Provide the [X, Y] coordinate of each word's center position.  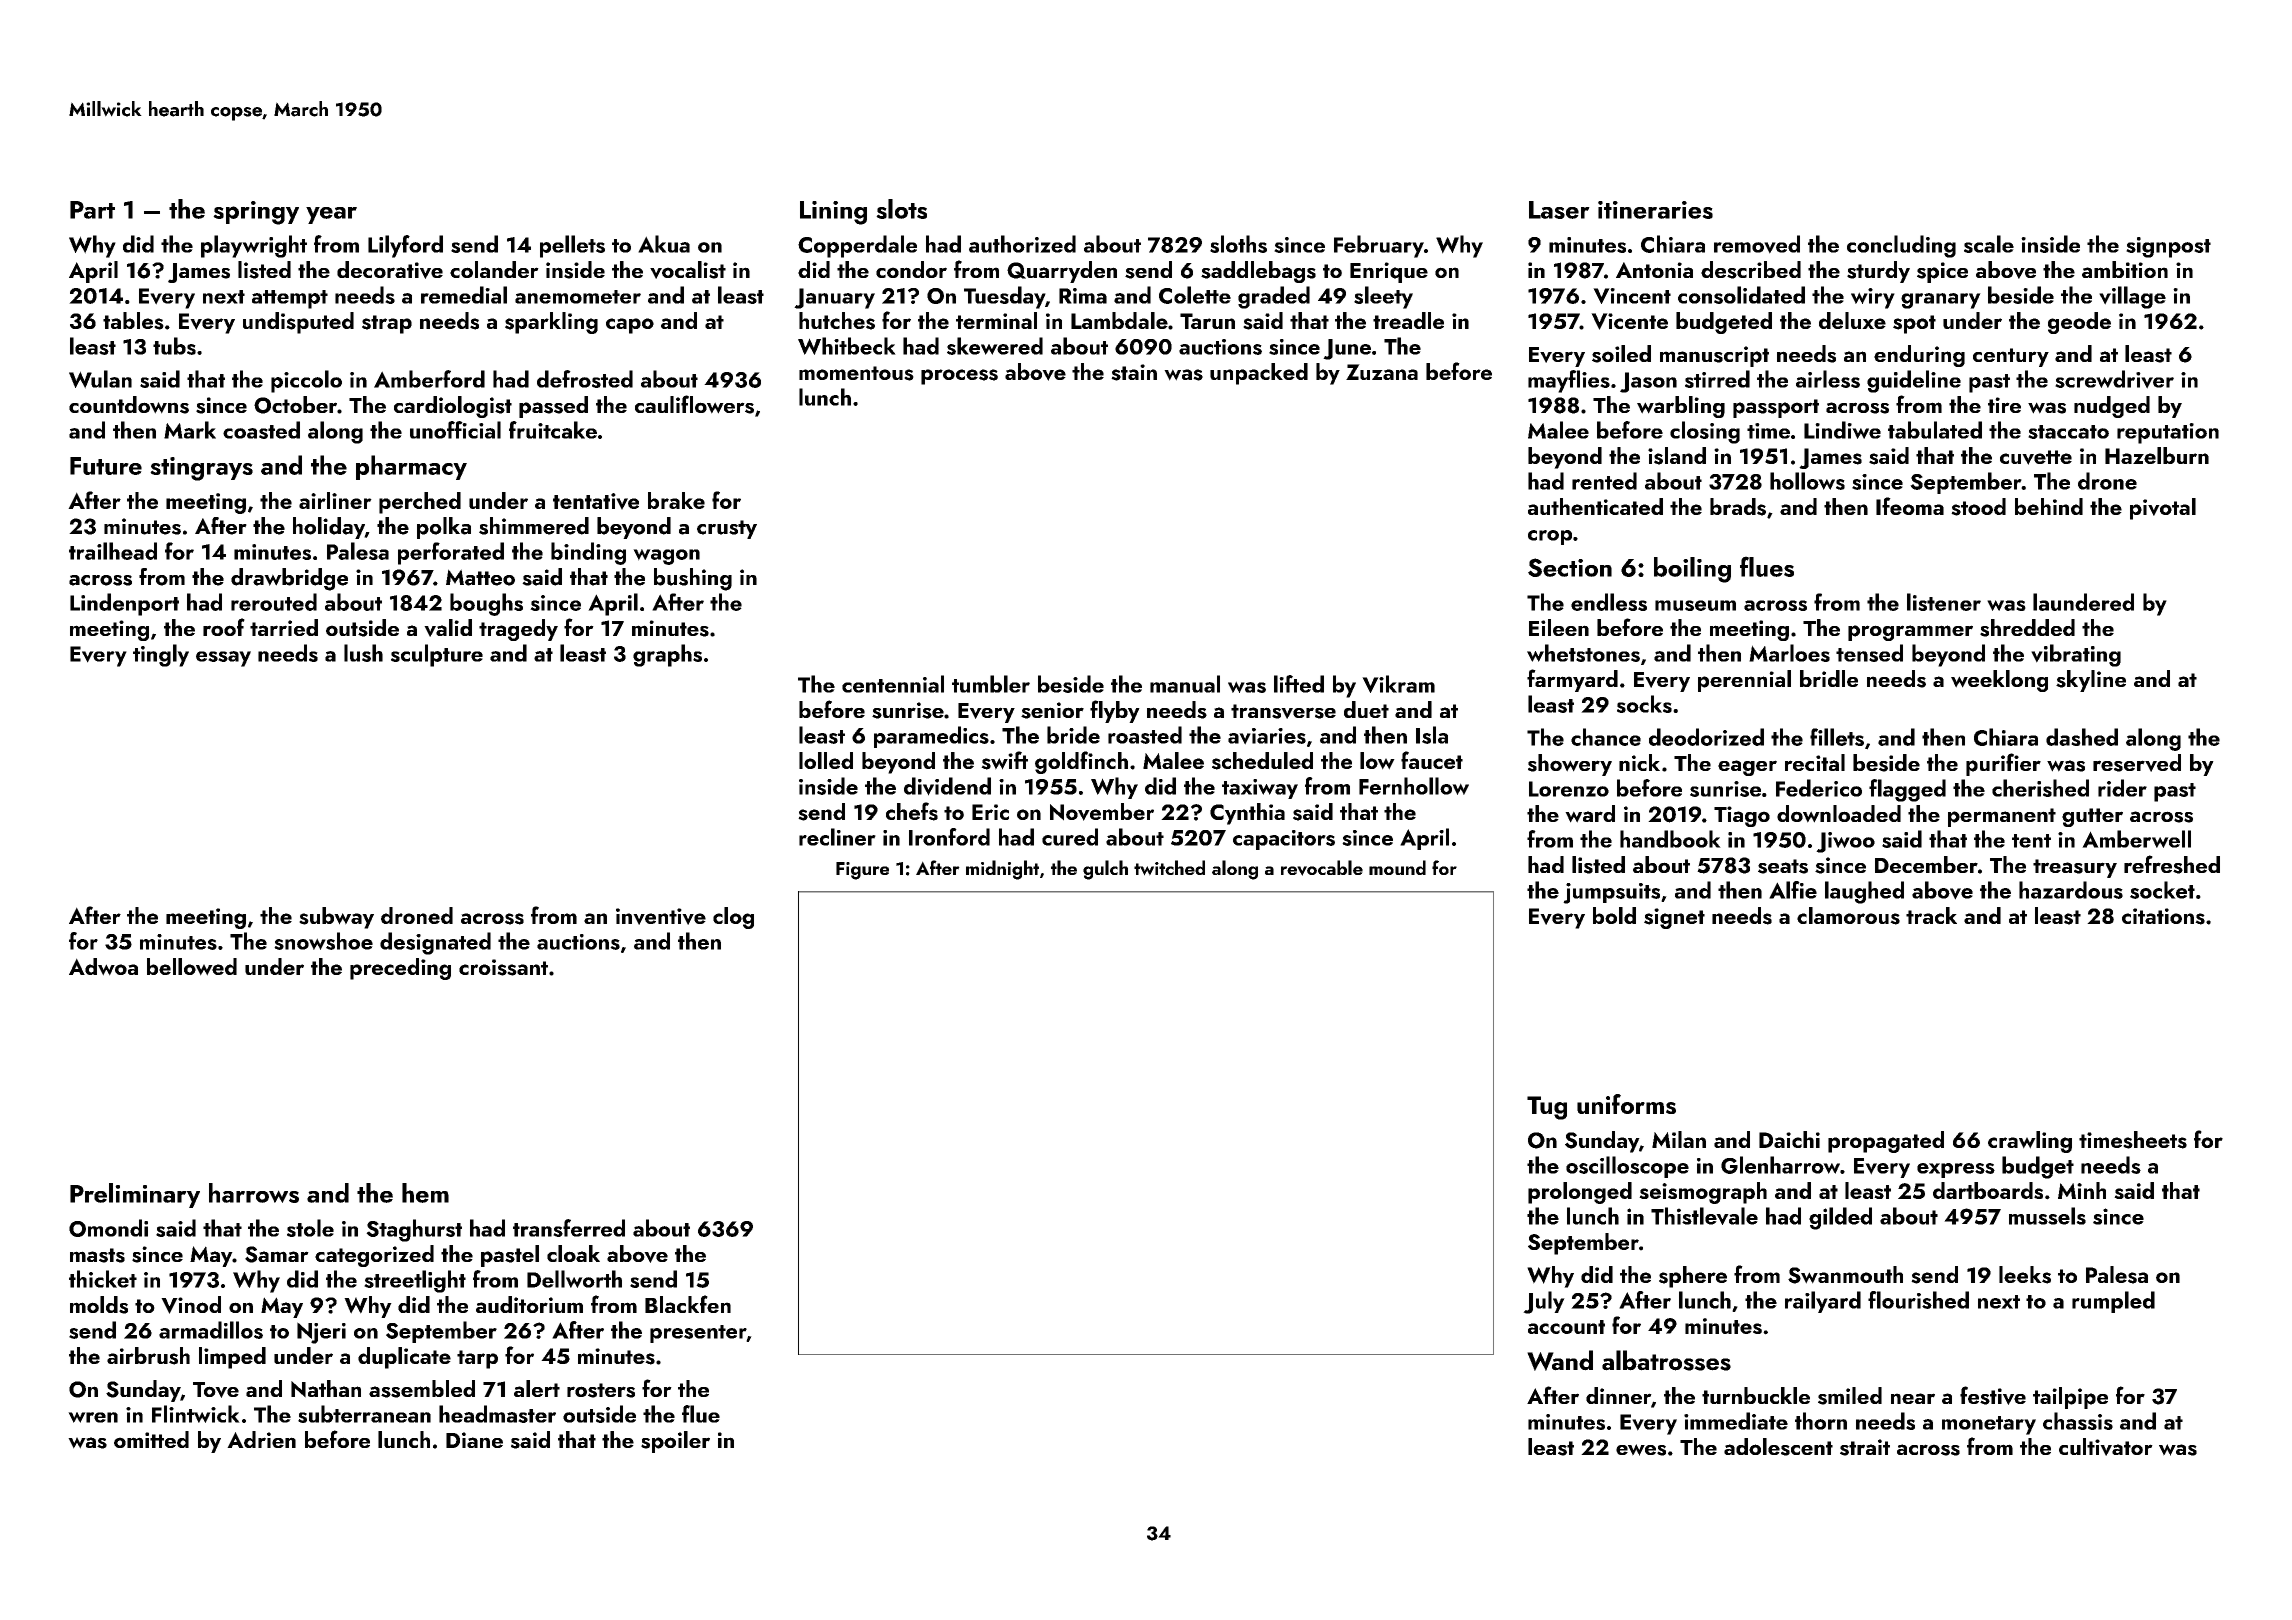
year [331, 215]
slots [901, 209]
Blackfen [688, 1304]
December [1926, 864]
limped [232, 1358]
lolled [826, 760]
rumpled [2113, 1302]
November [1102, 812]
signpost [2168, 247]
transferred [569, 1228]
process [959, 377]
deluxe [1852, 320]
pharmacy [411, 467]
